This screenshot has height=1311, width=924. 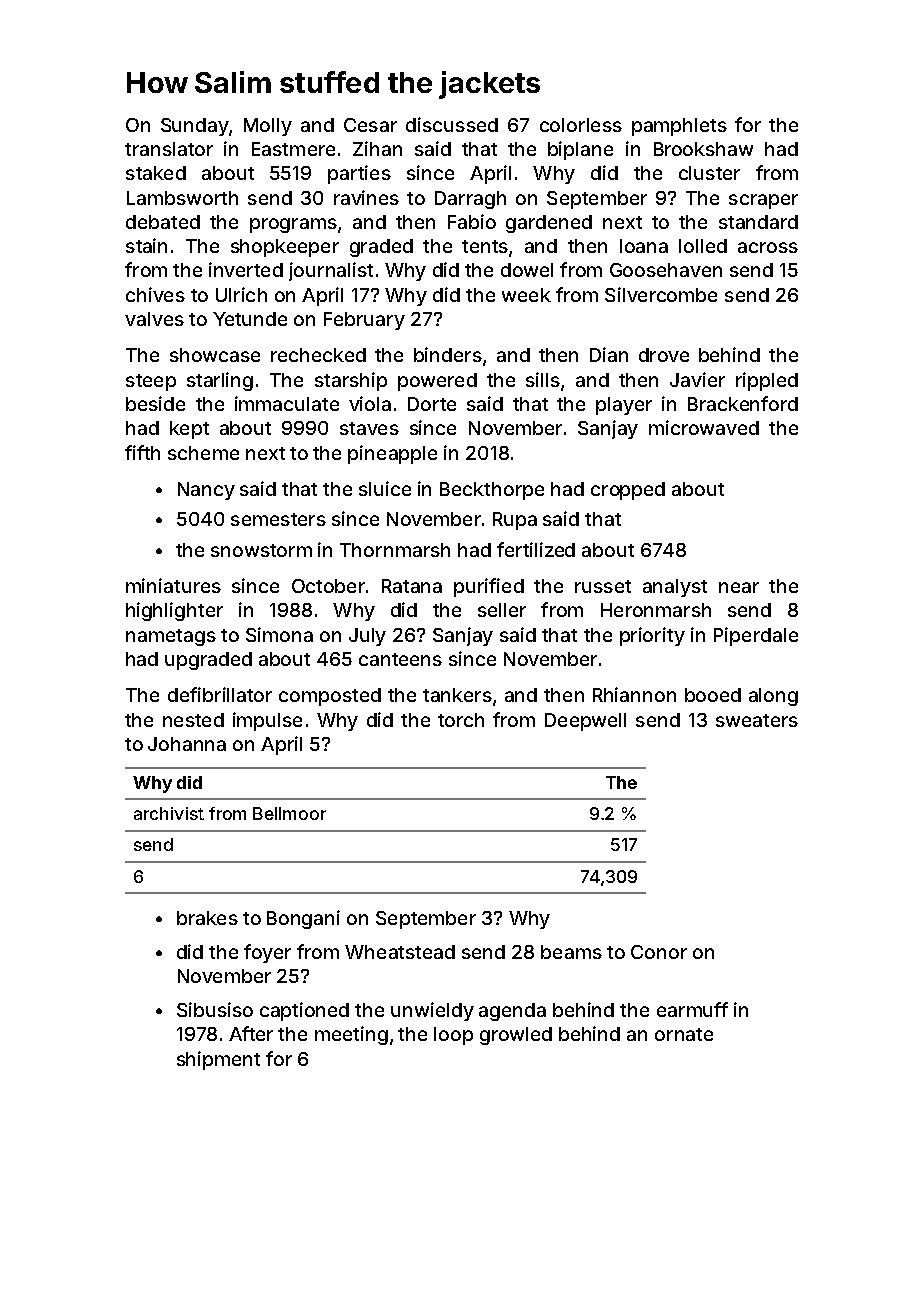 I want to click on archivist, so click(x=169, y=813).
